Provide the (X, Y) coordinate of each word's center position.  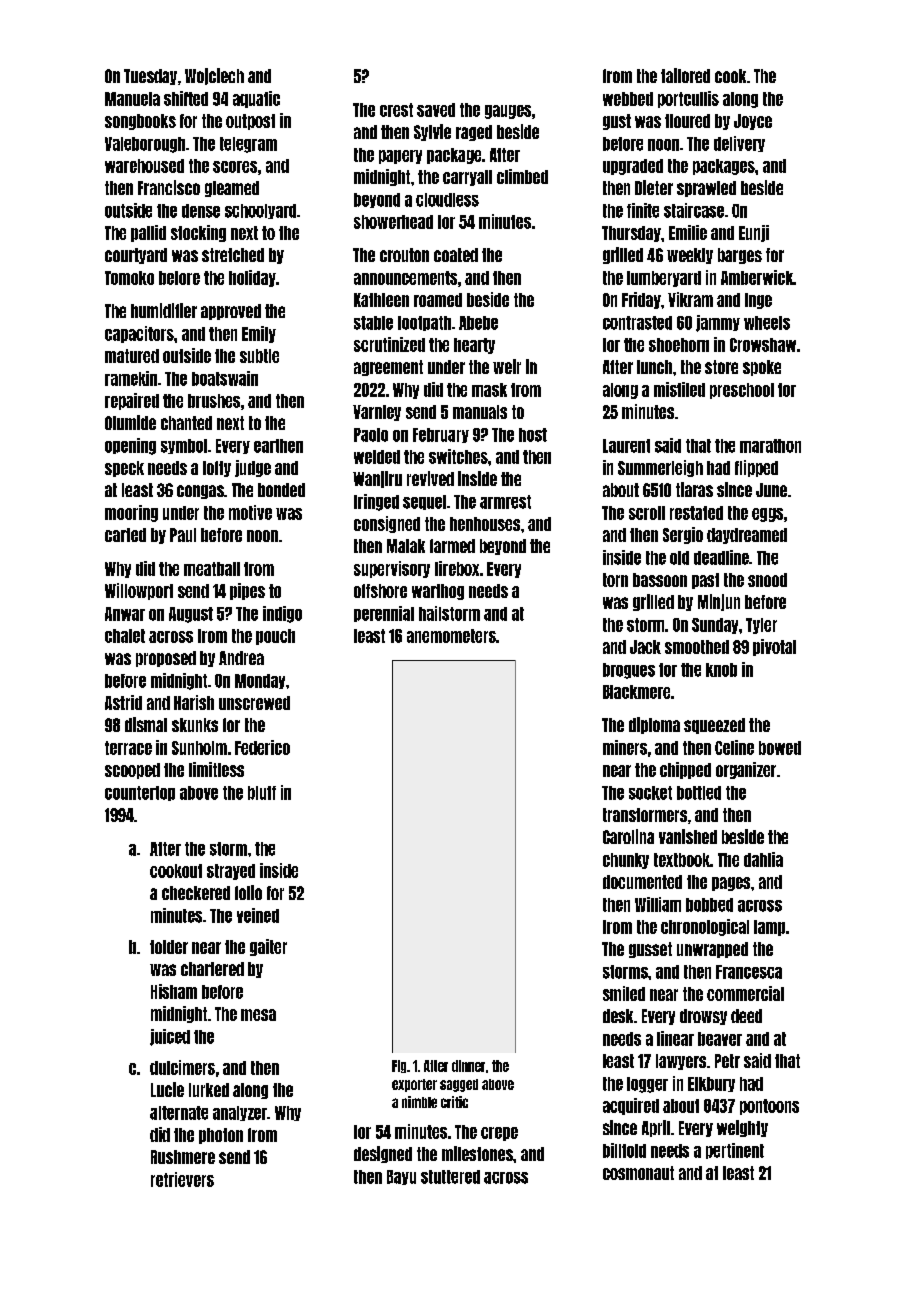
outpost (250, 122)
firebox (457, 568)
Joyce (753, 122)
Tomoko (129, 278)
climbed (522, 176)
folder (169, 947)
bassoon (660, 580)
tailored (685, 75)
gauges (508, 112)
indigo (282, 614)
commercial (745, 993)
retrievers (182, 1179)
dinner (468, 1066)
